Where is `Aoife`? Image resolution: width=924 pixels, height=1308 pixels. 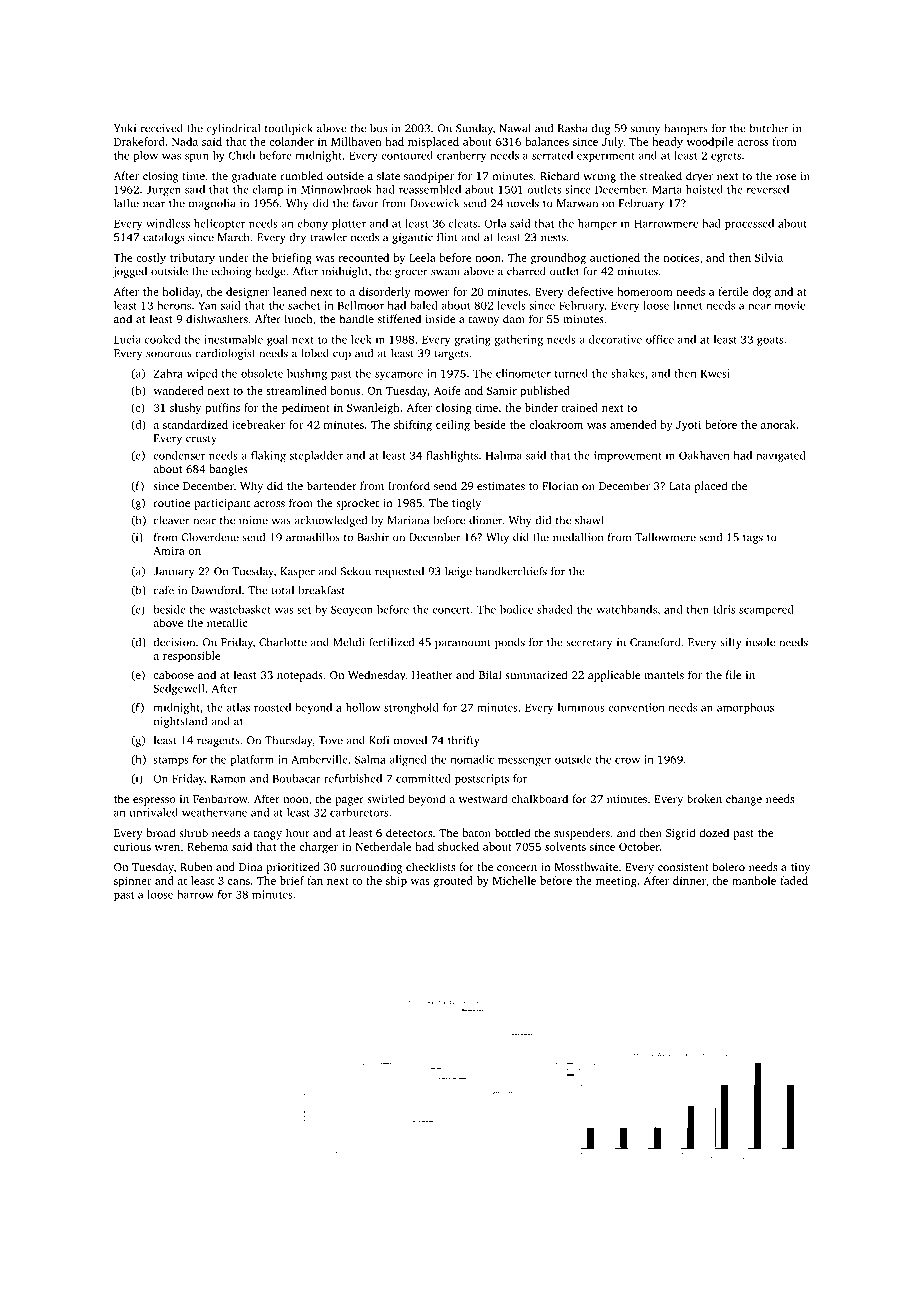
Aoife is located at coordinates (447, 390).
